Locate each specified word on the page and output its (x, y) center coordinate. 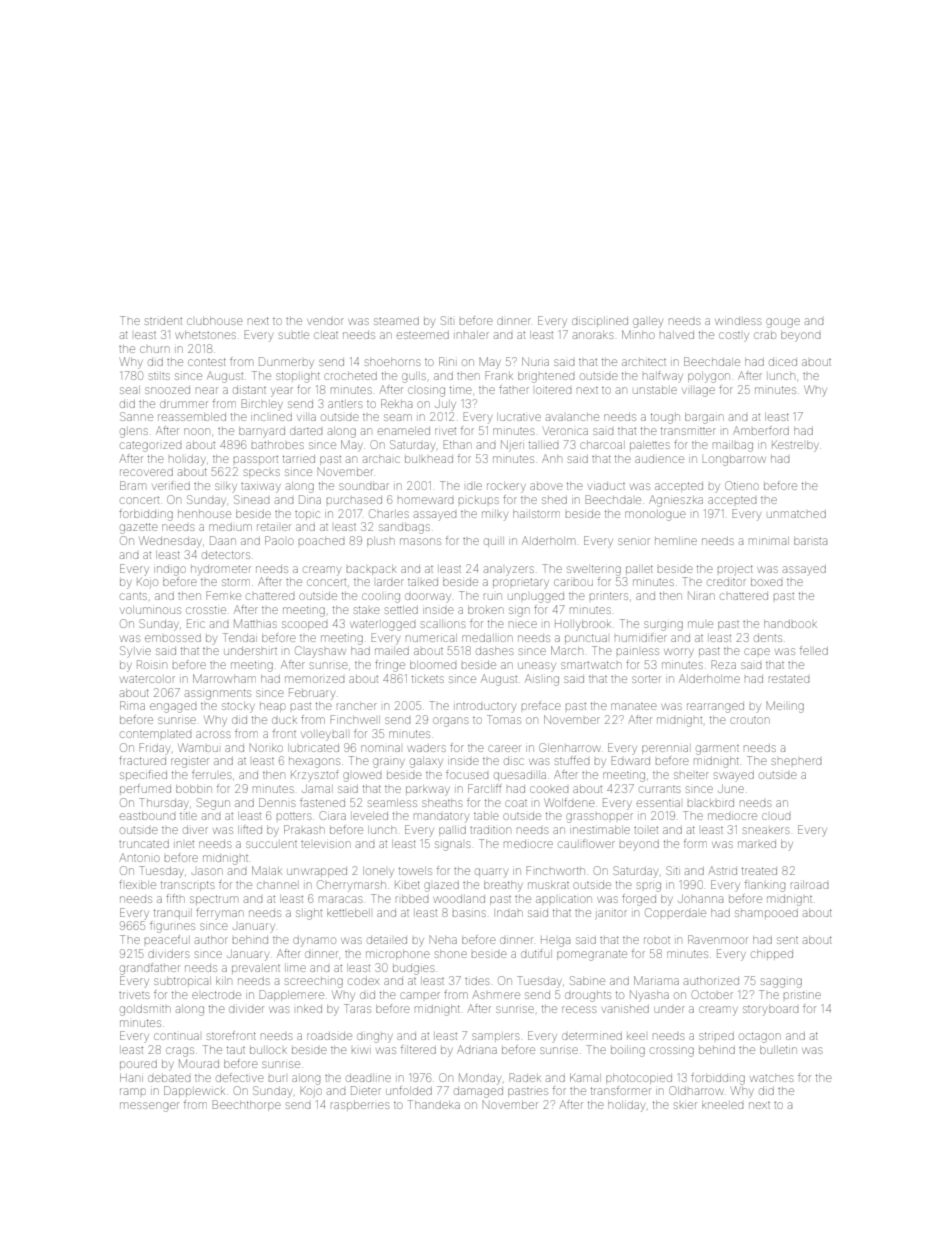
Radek (524, 1077)
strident (163, 321)
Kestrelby (795, 446)
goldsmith (145, 1010)
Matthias (255, 623)
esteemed (423, 335)
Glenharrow (570, 747)
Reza (723, 664)
